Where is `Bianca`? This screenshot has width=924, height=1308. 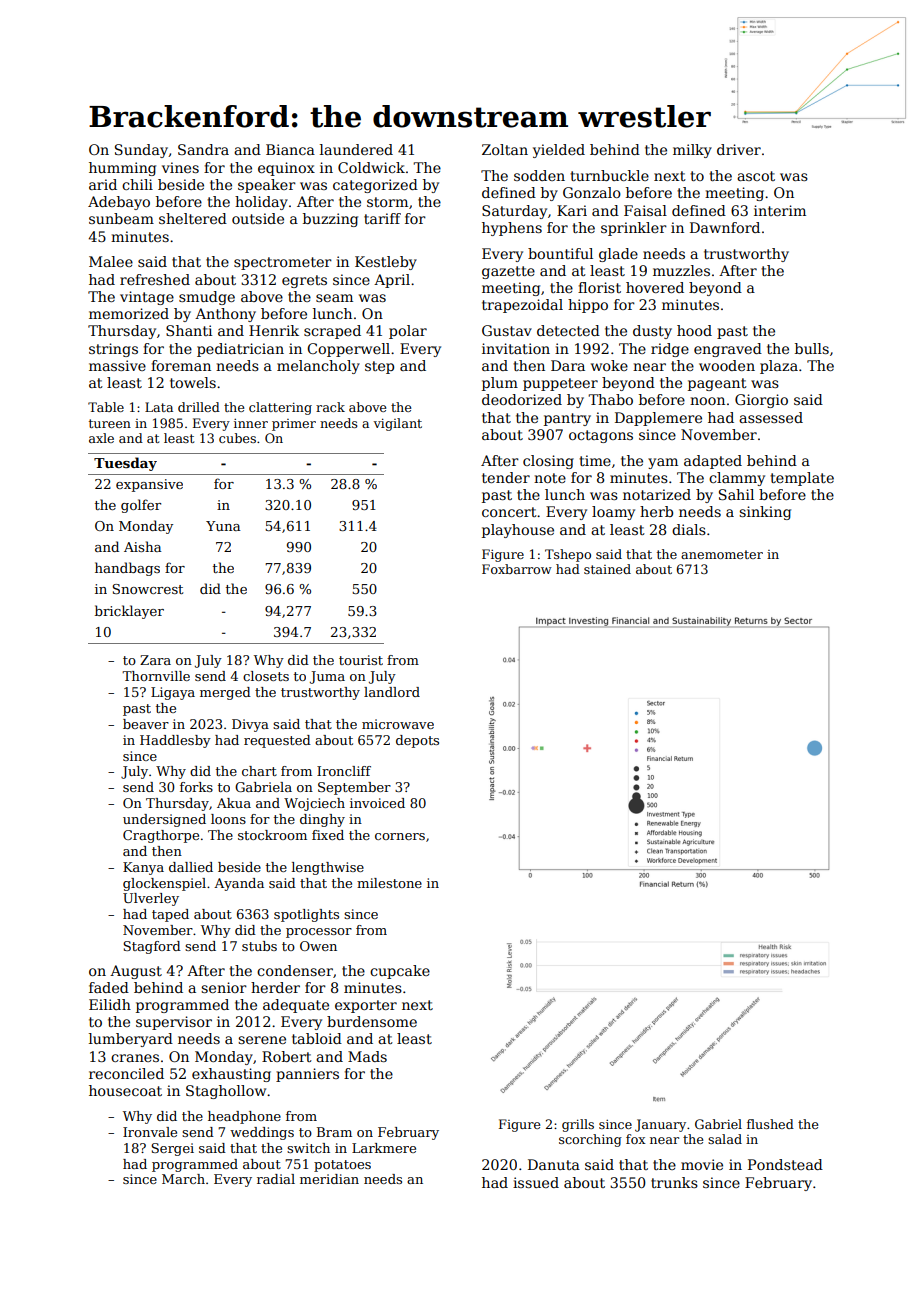
Bianca is located at coordinates (290, 149).
